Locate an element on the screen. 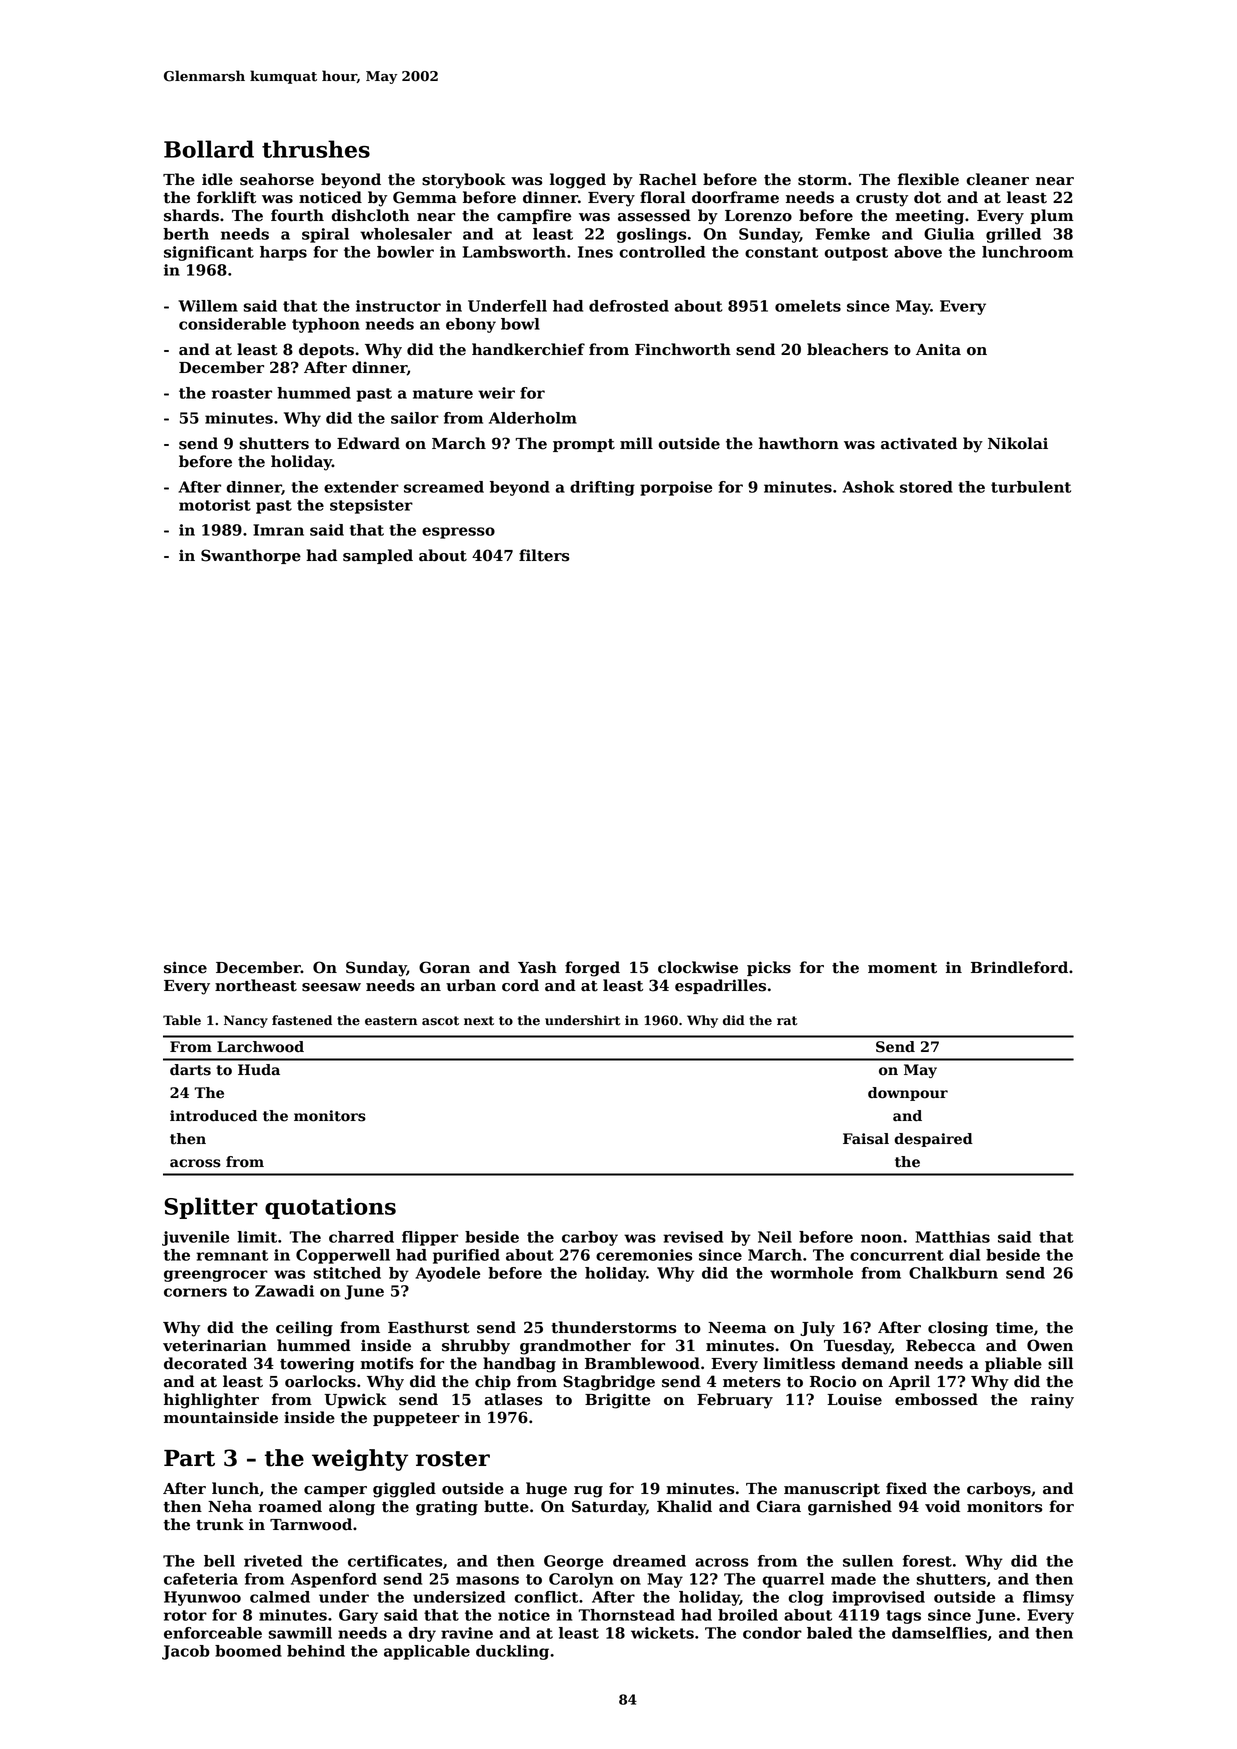  fourth is located at coordinates (297, 215).
